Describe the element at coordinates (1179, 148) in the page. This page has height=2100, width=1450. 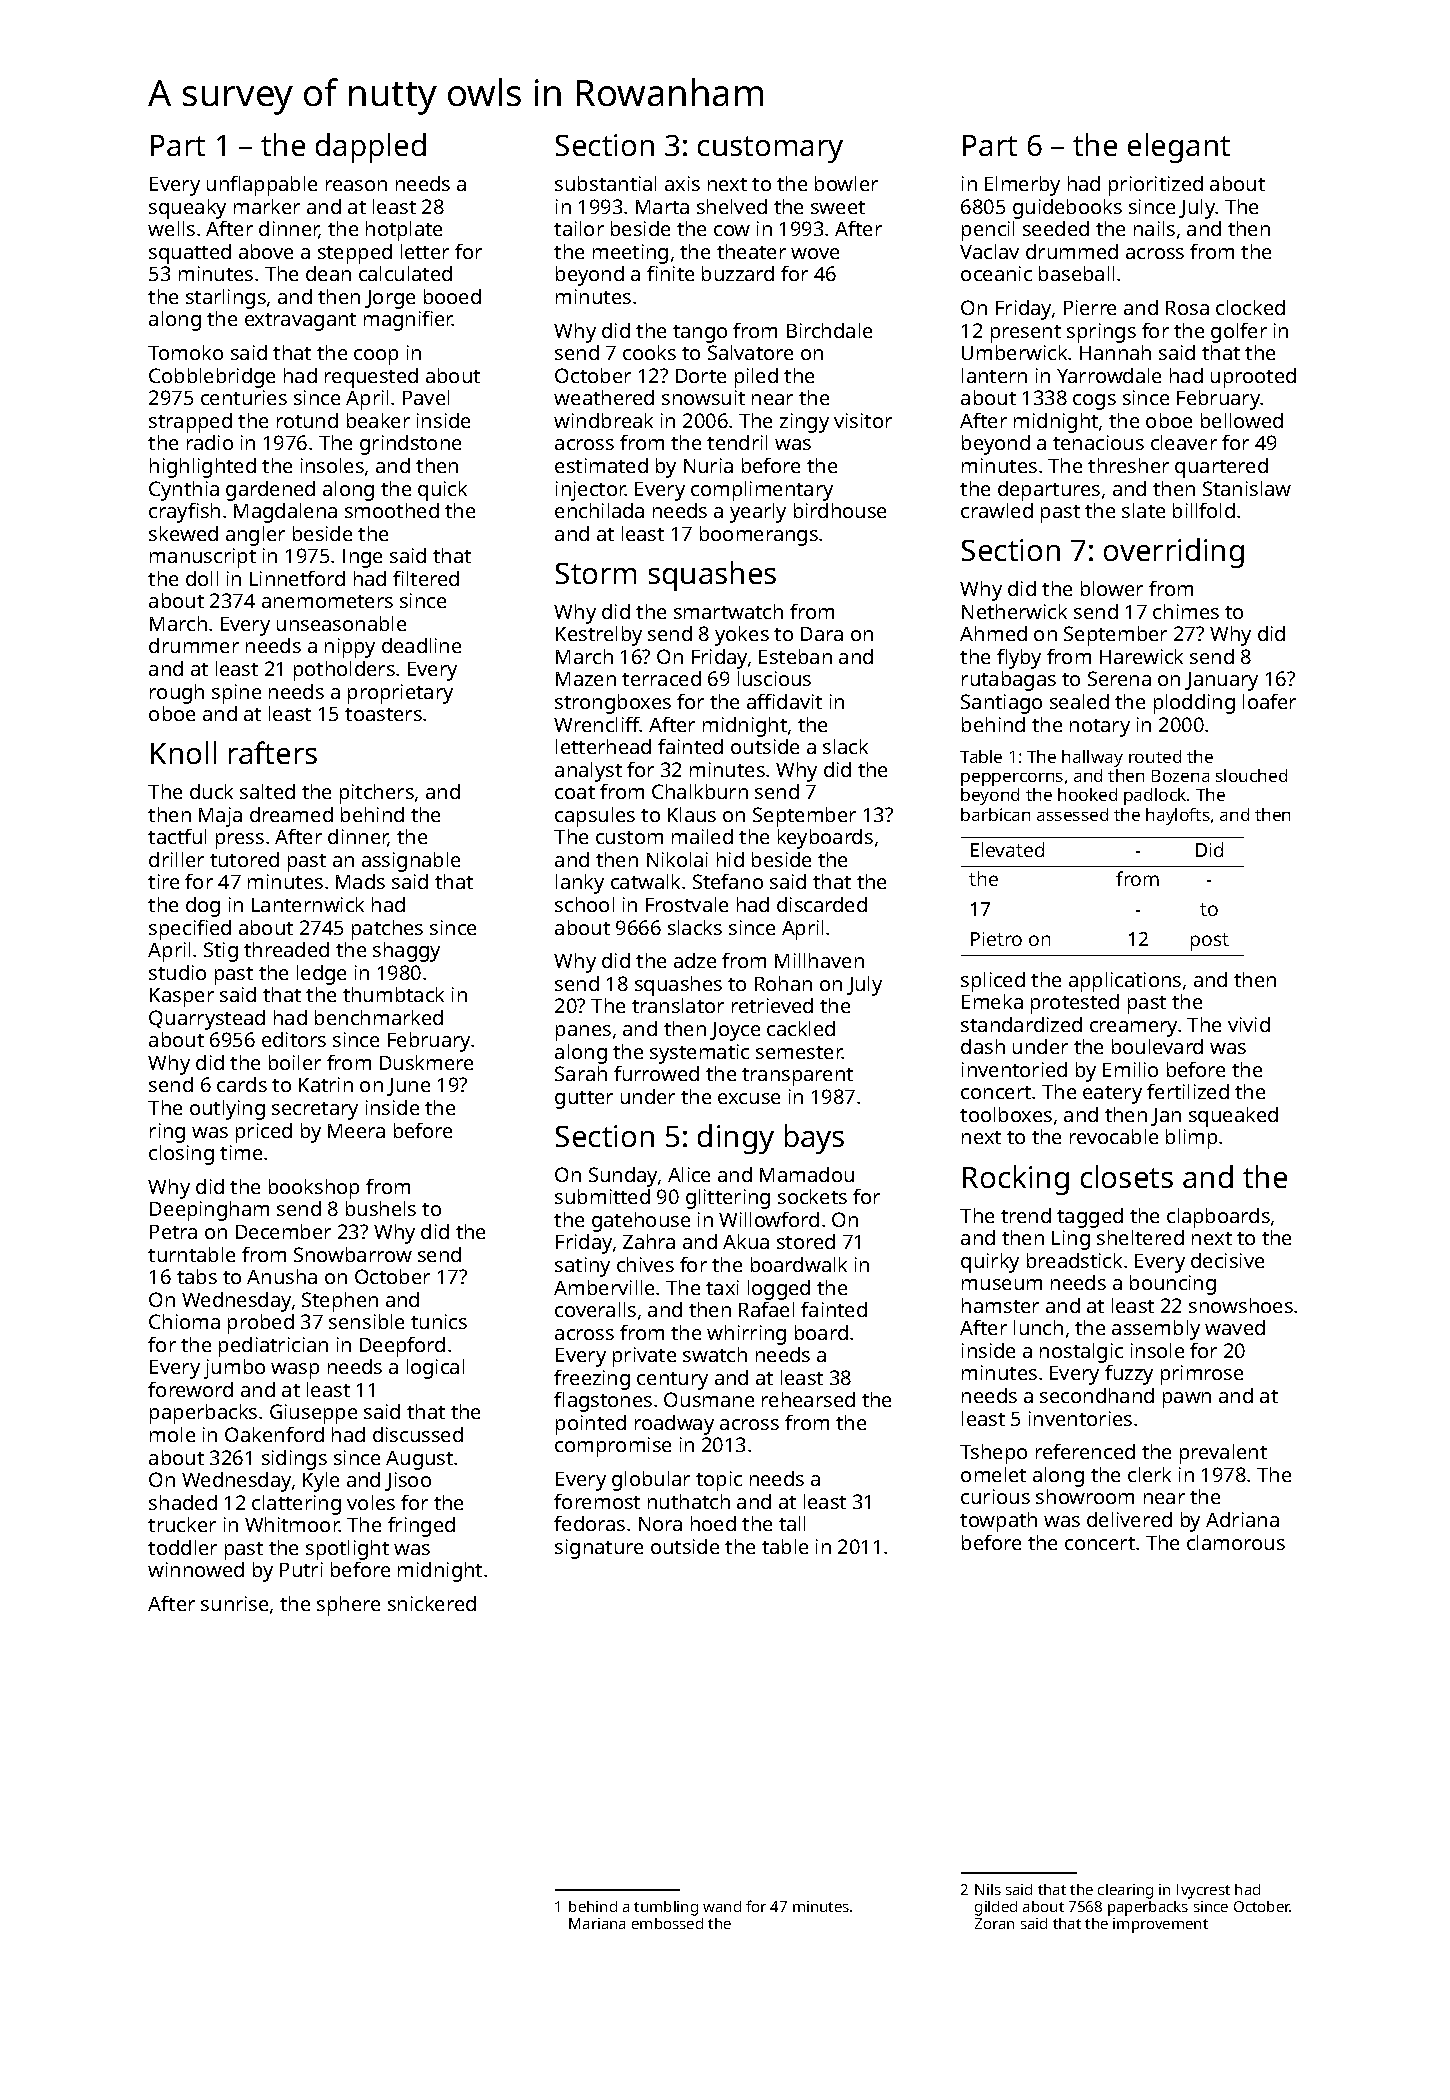
I see `elegant` at that location.
